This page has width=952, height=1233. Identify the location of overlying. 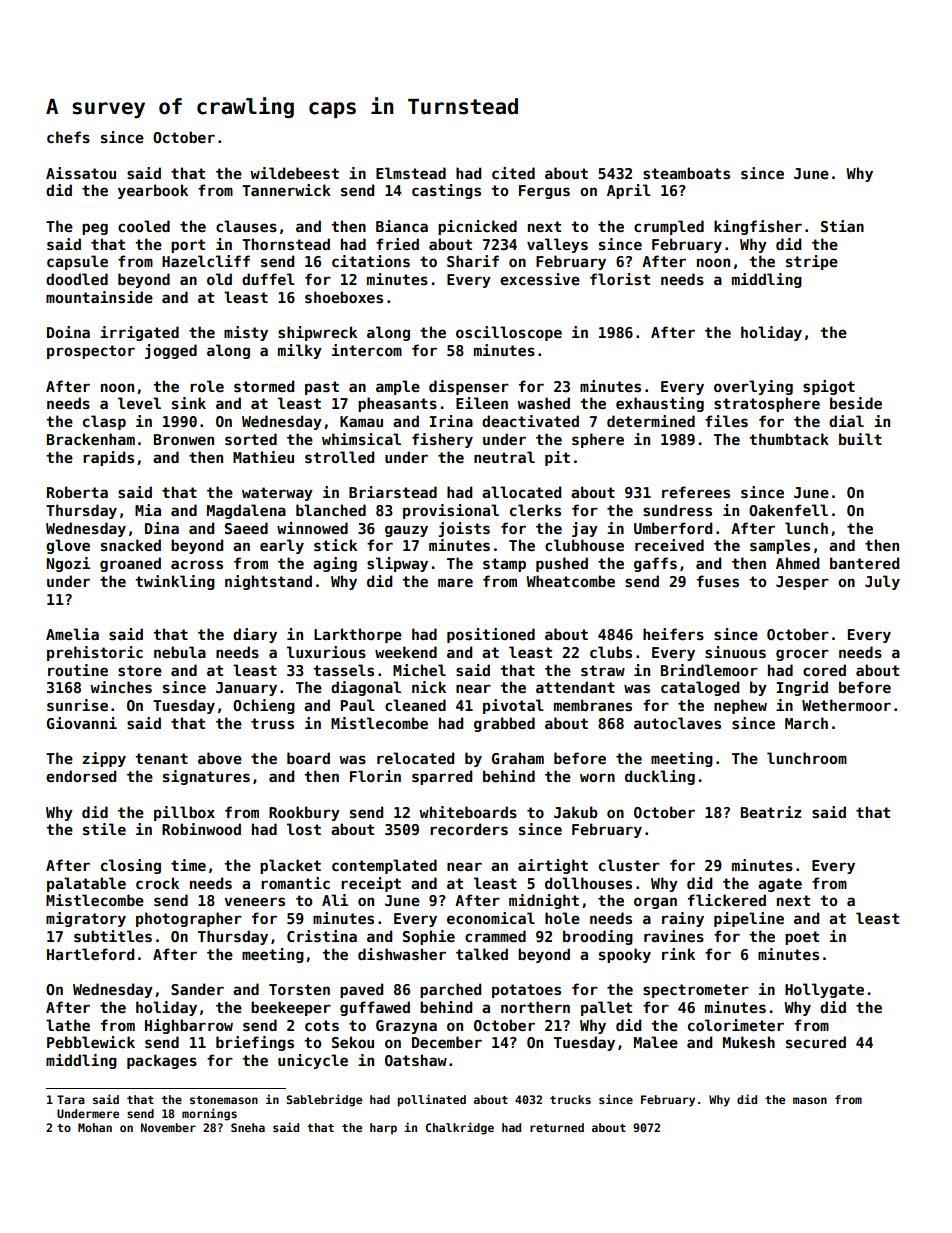
(753, 387).
